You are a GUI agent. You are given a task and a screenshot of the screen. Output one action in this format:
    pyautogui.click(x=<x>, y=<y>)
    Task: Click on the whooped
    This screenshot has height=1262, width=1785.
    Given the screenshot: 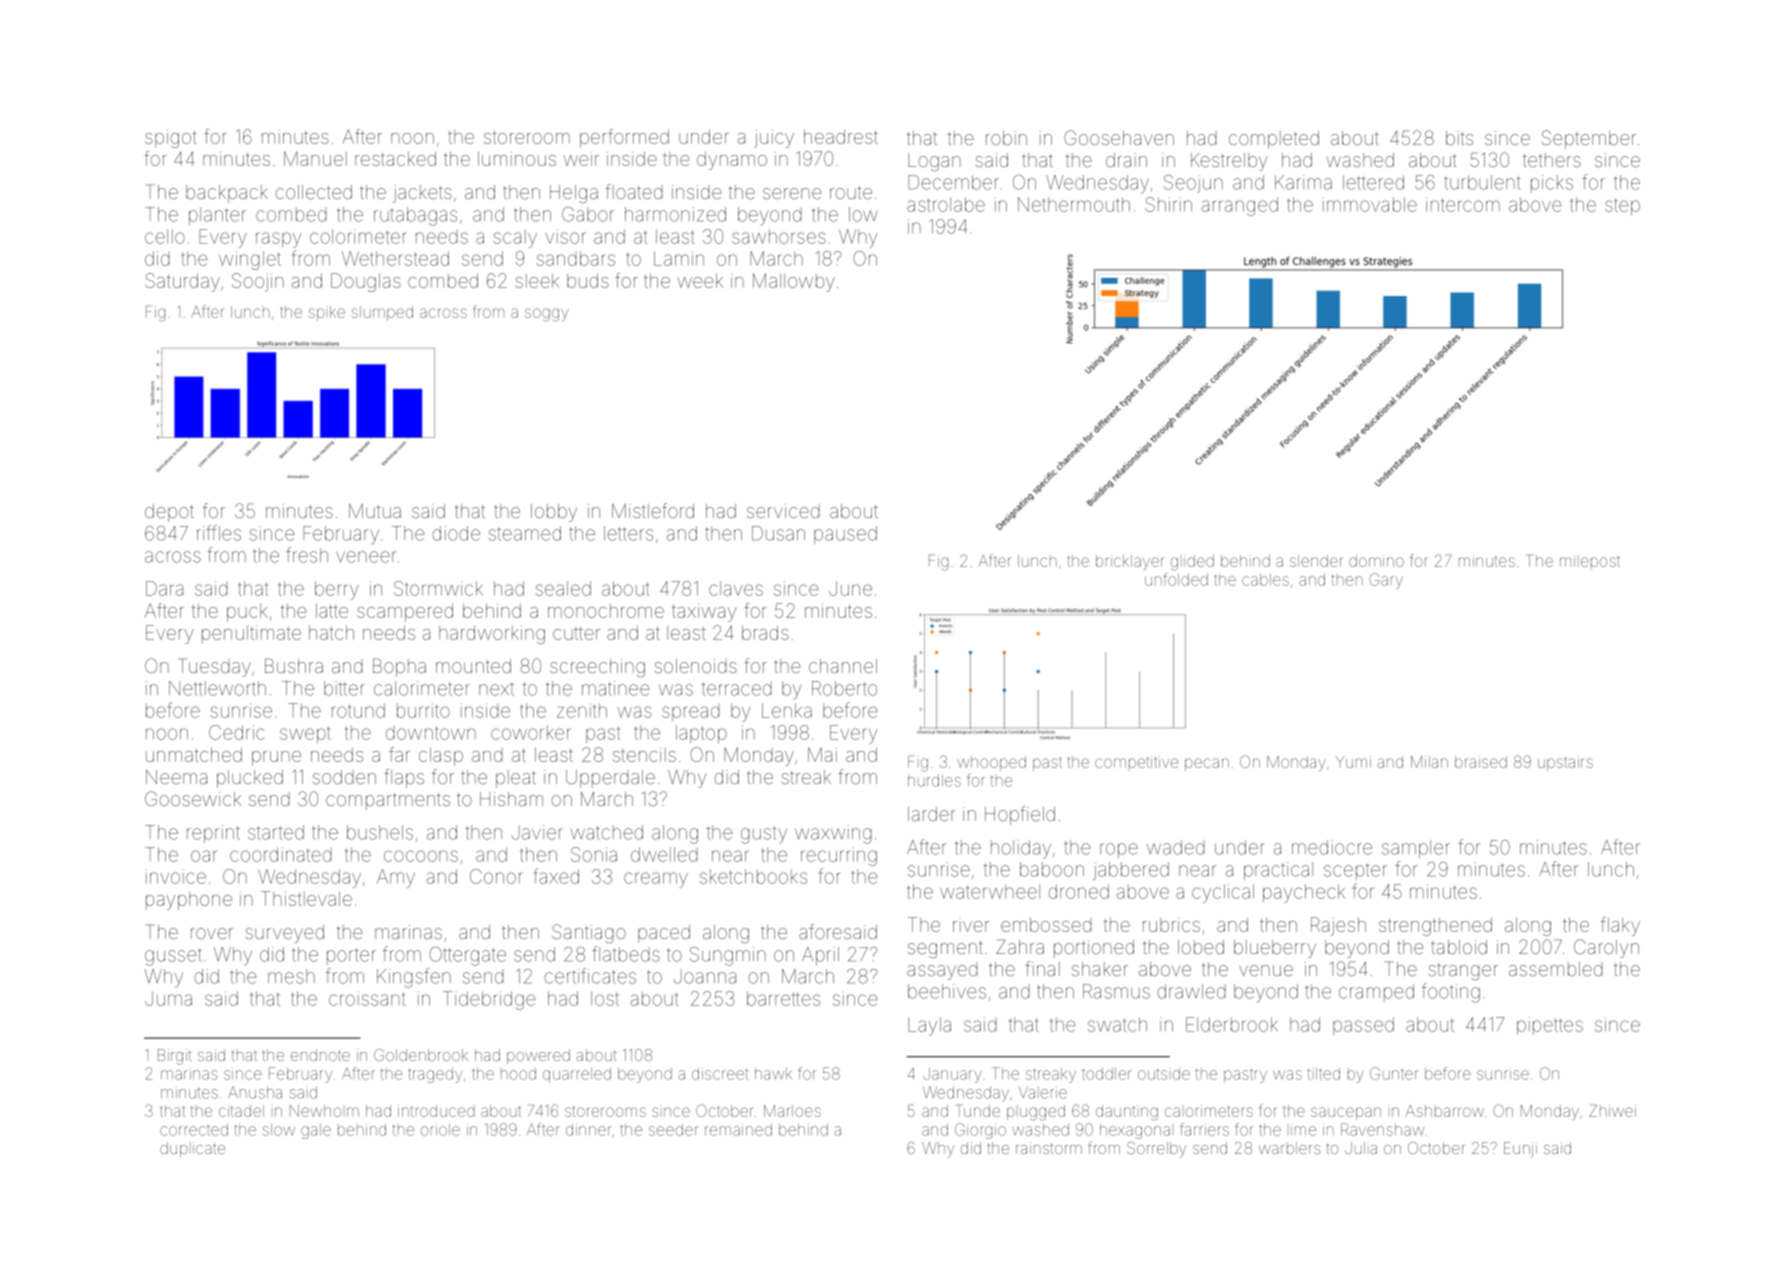 What is the action you would take?
    pyautogui.click(x=991, y=763)
